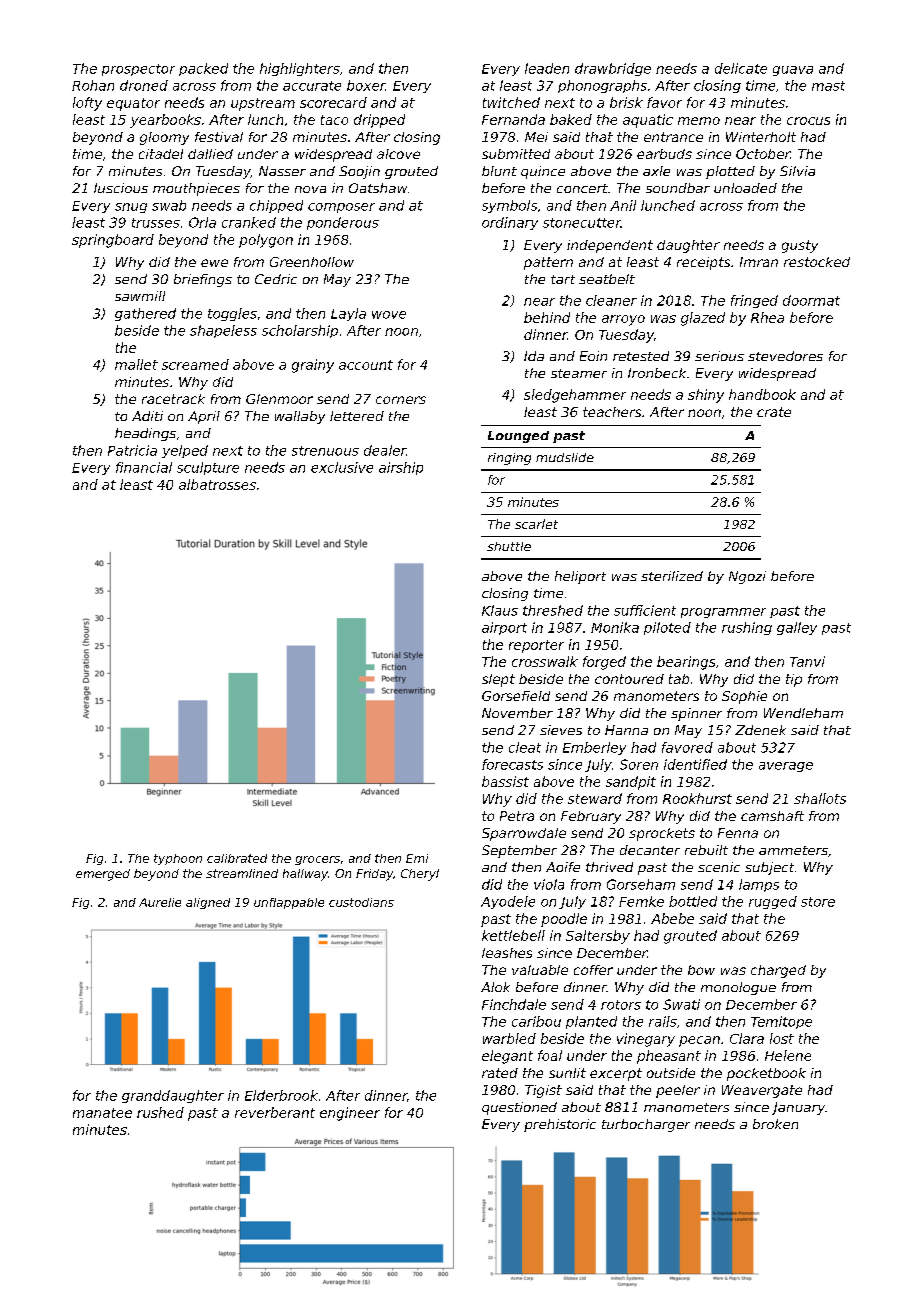 This document has height=1308, width=924. Describe the element at coordinates (565, 457) in the document. I see `mudslide` at that location.
